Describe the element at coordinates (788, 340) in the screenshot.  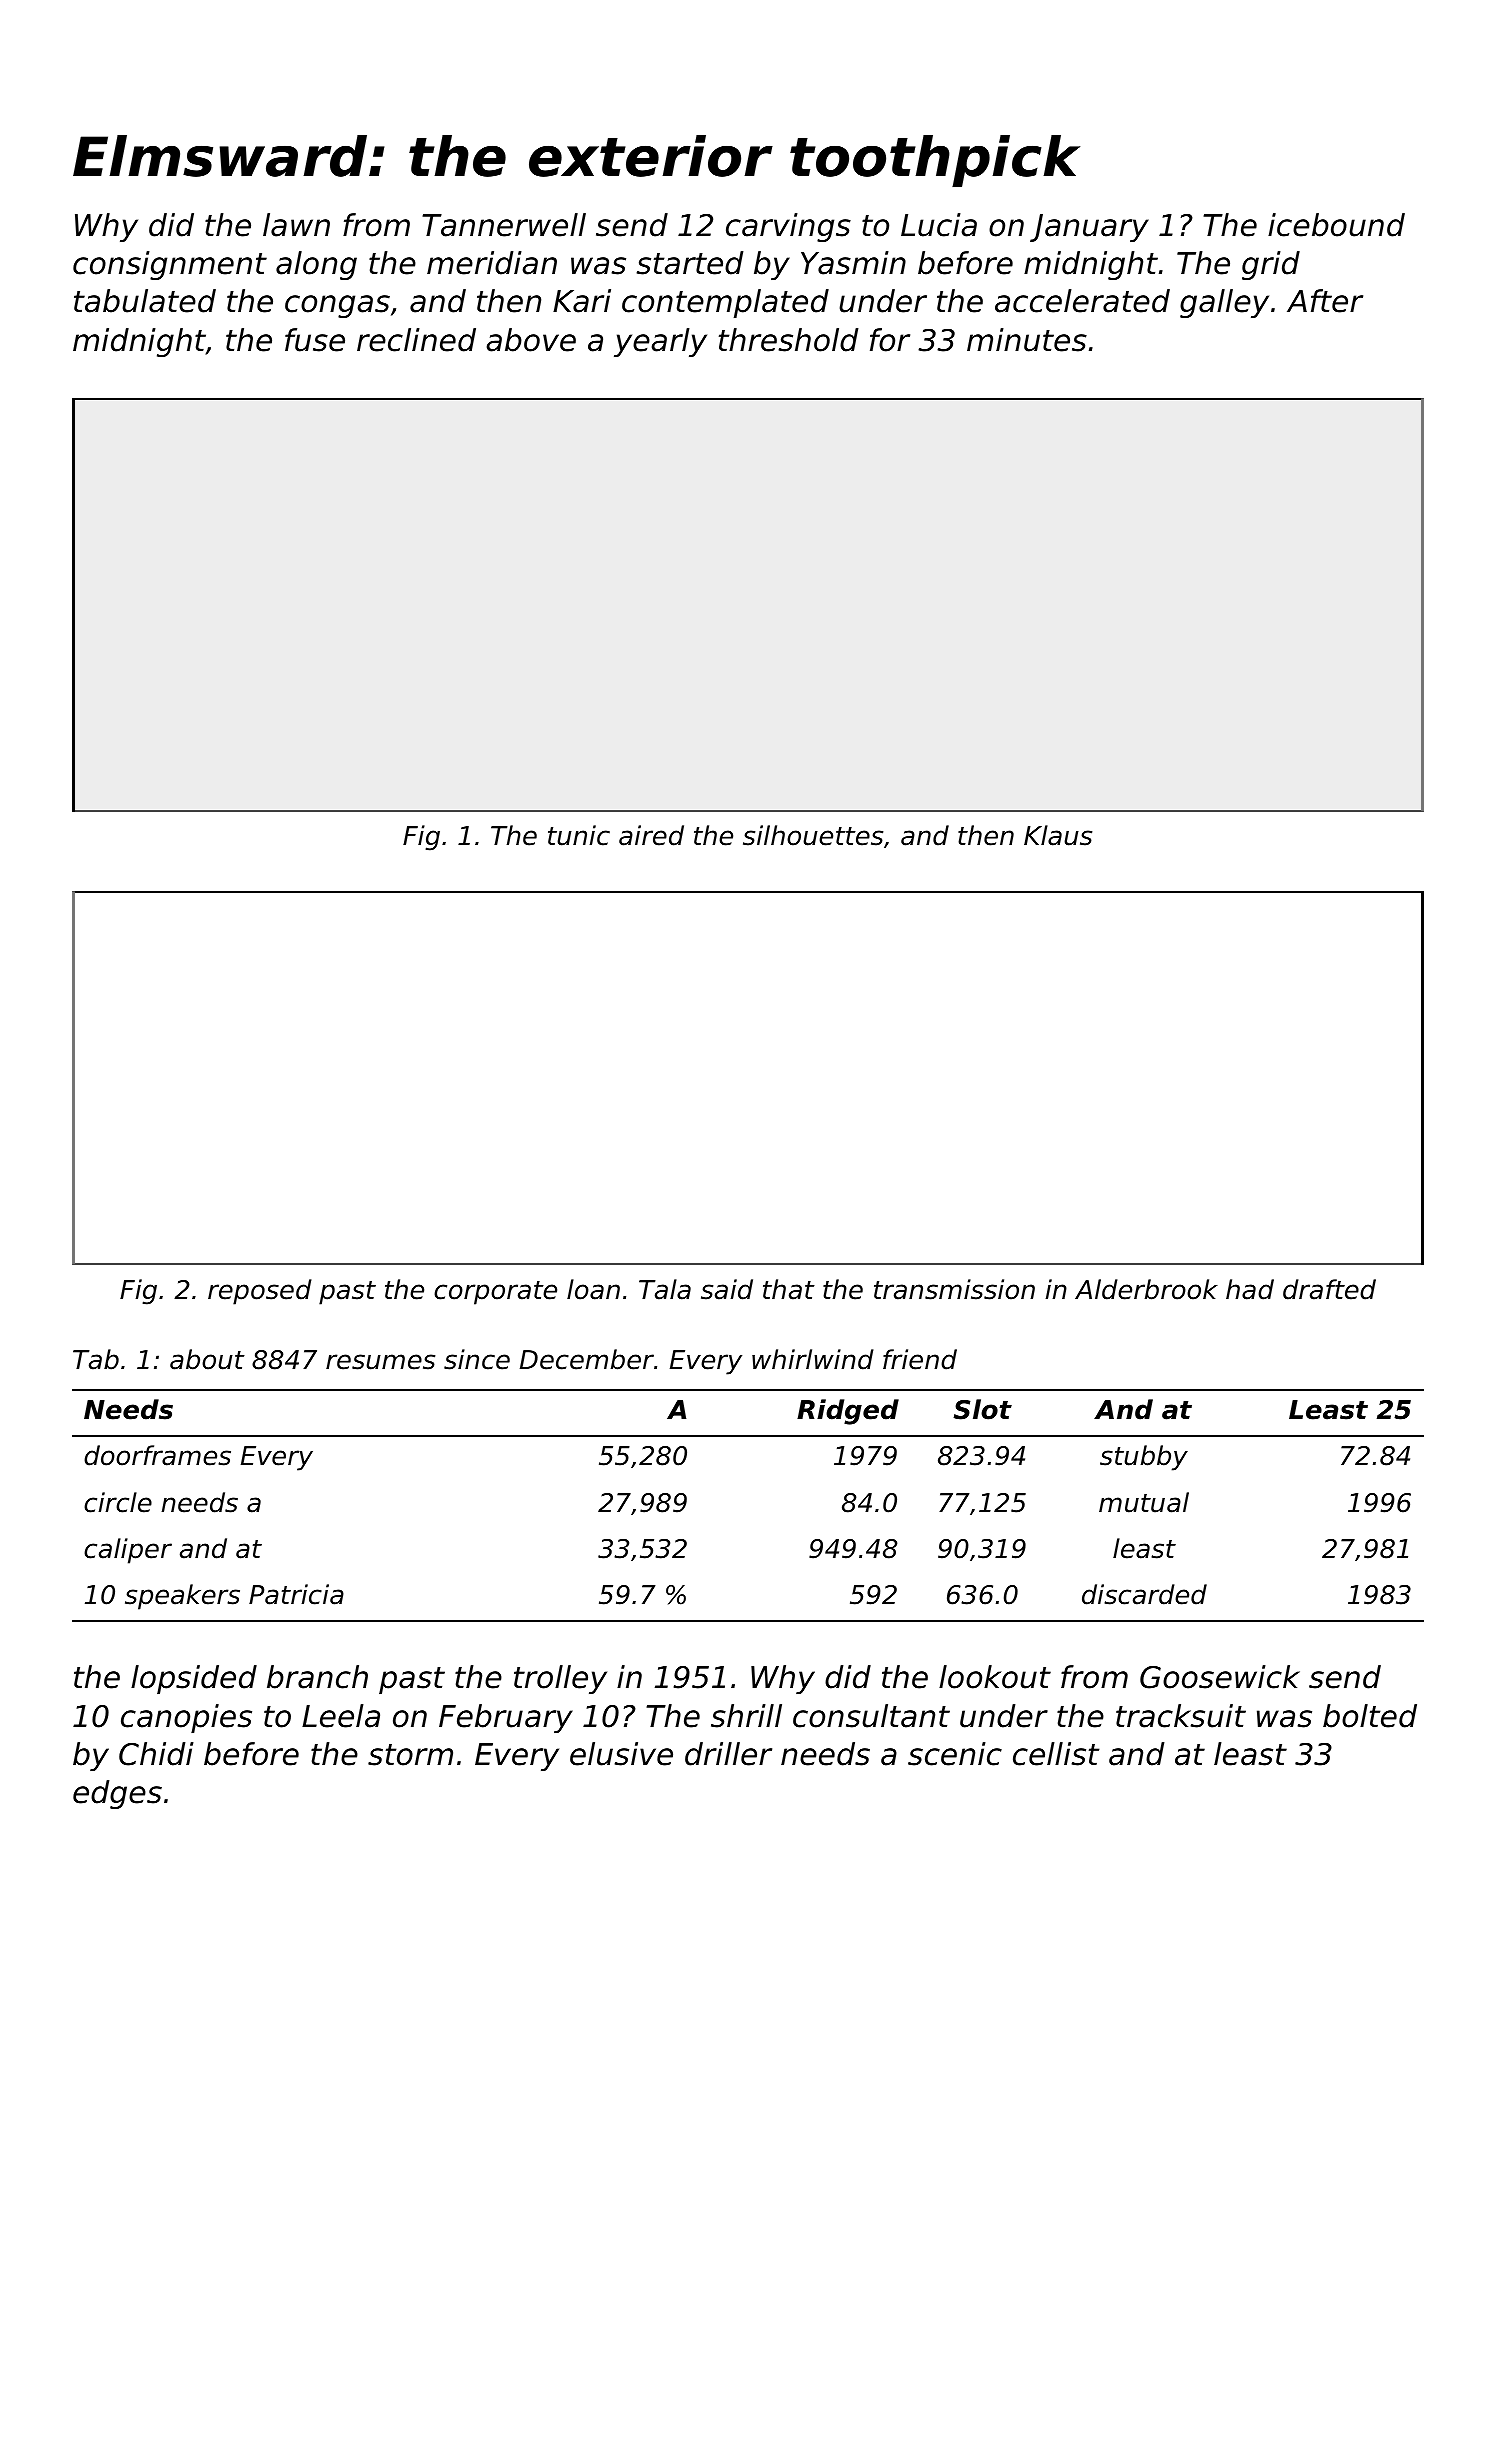
I see `threshold` at that location.
